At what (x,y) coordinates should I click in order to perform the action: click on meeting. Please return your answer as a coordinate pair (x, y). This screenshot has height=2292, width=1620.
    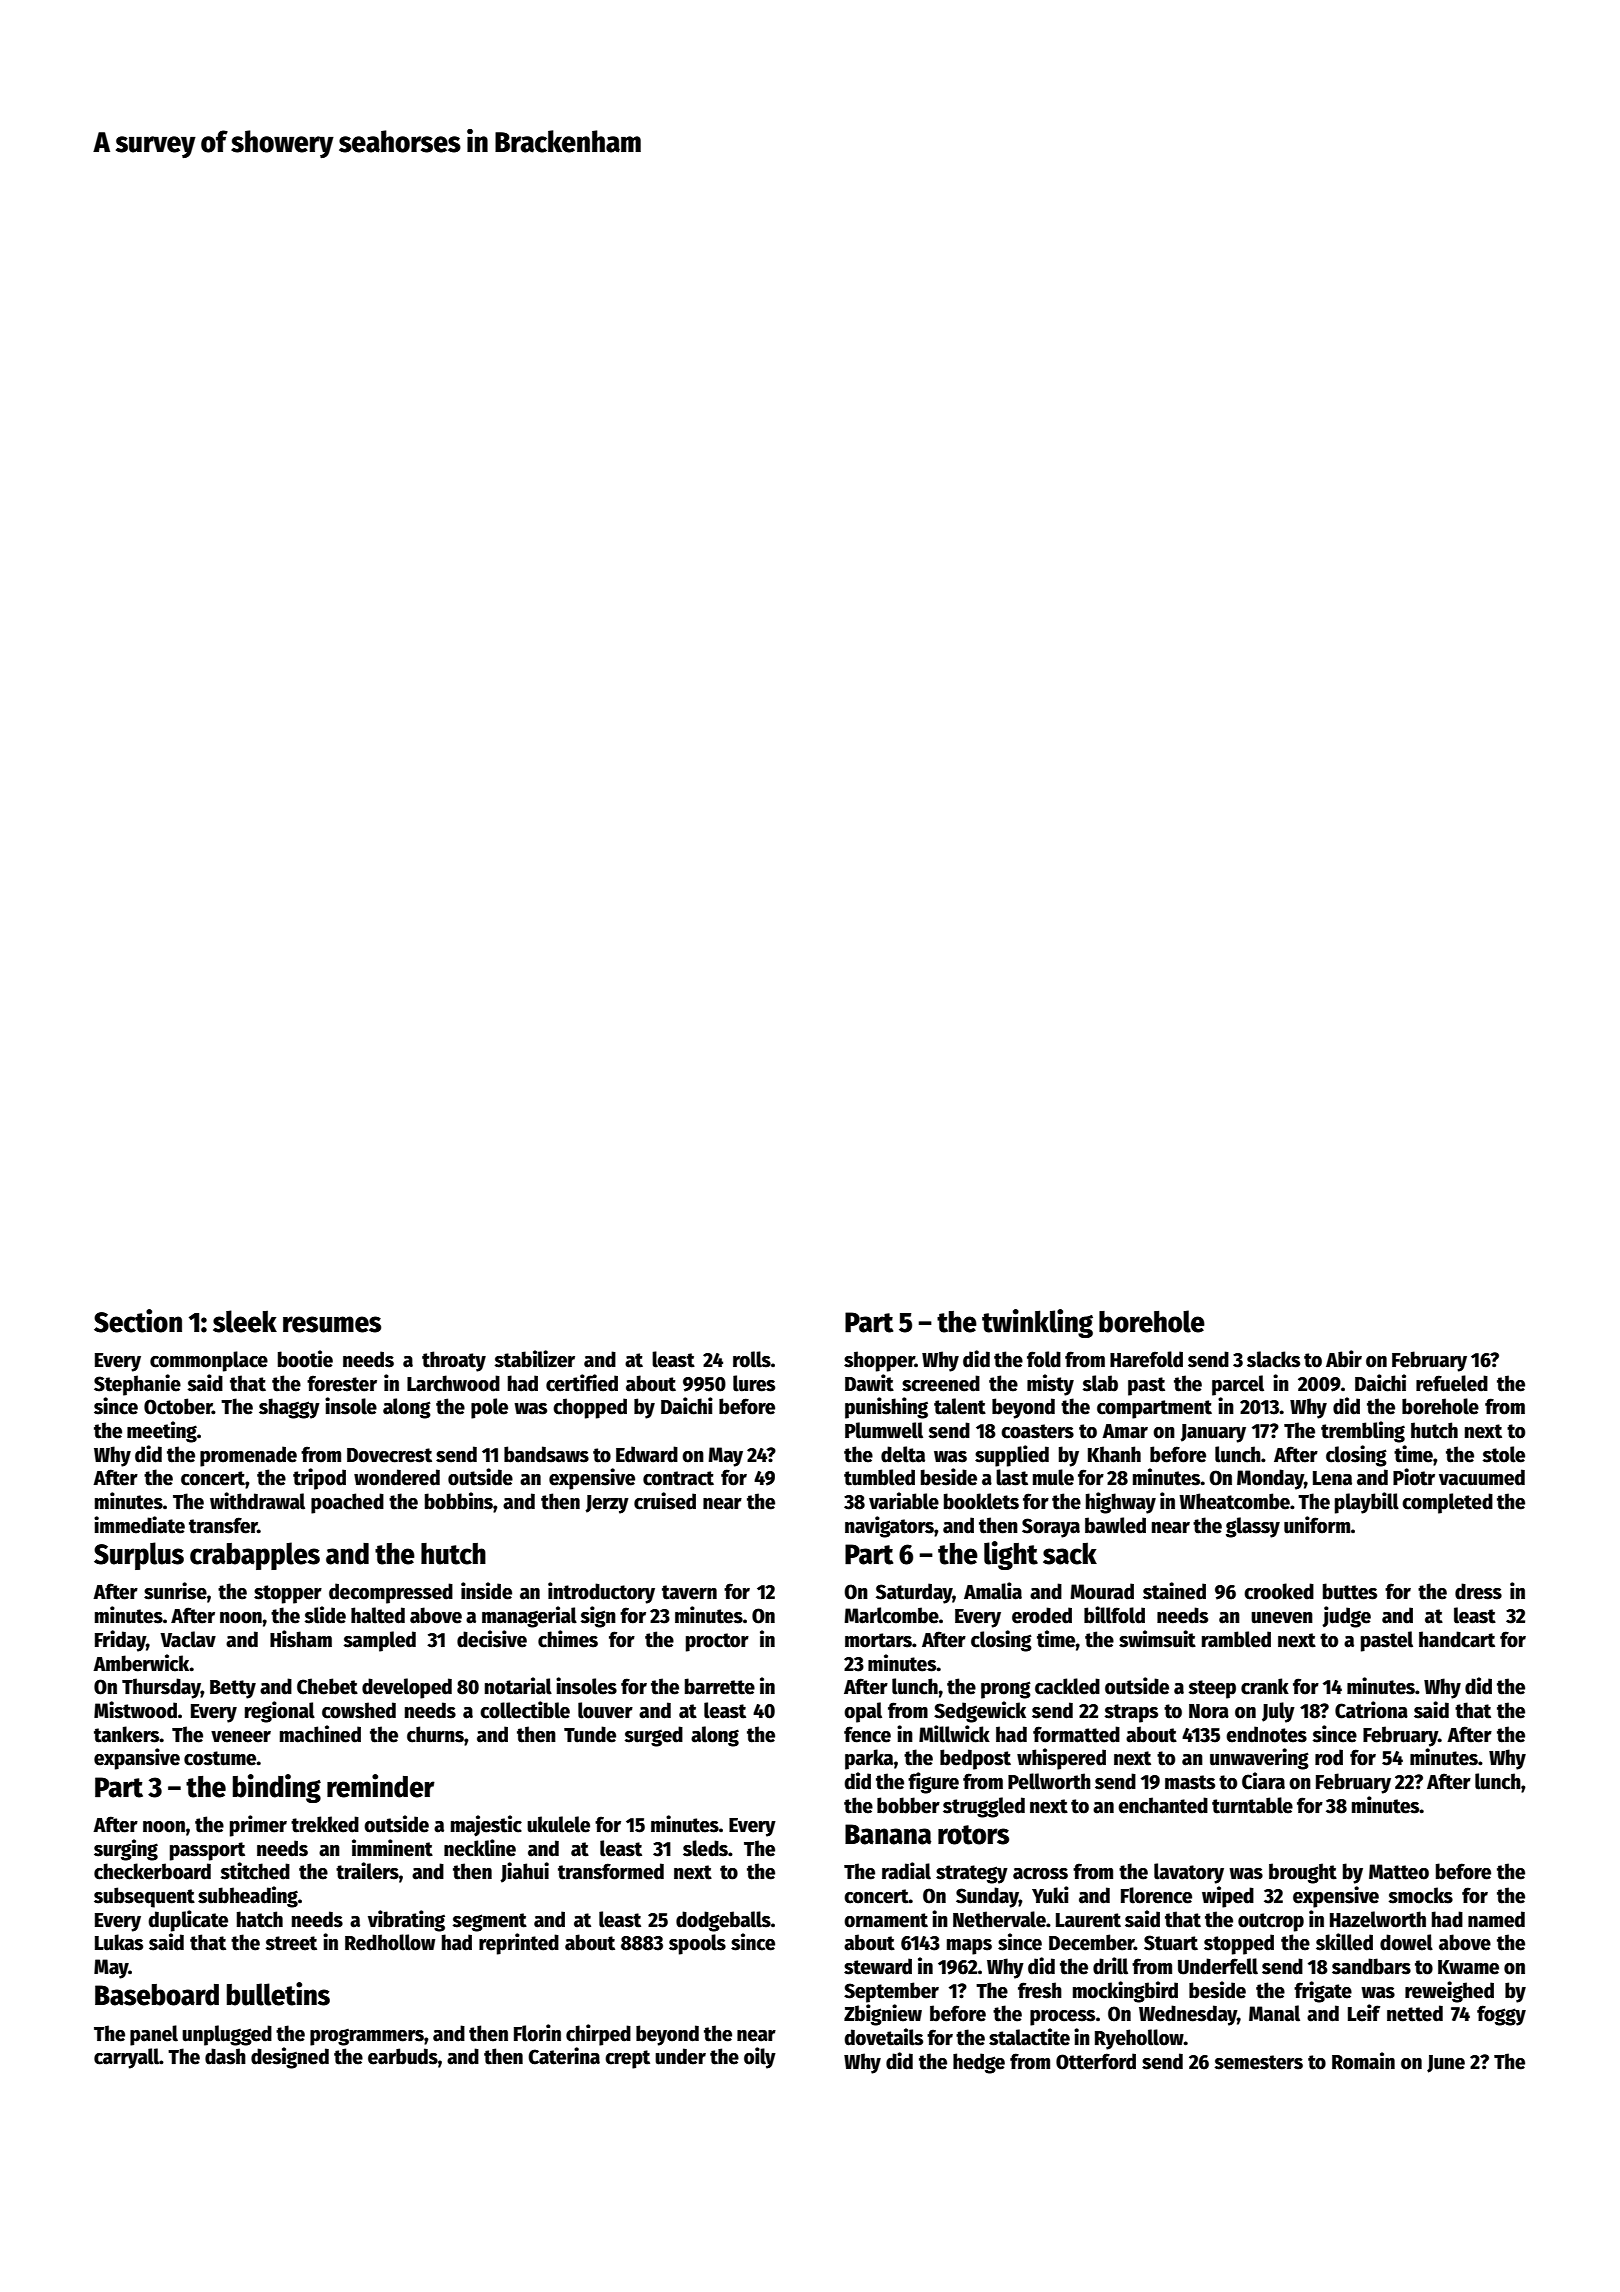
    Looking at the image, I should click on (162, 1432).
